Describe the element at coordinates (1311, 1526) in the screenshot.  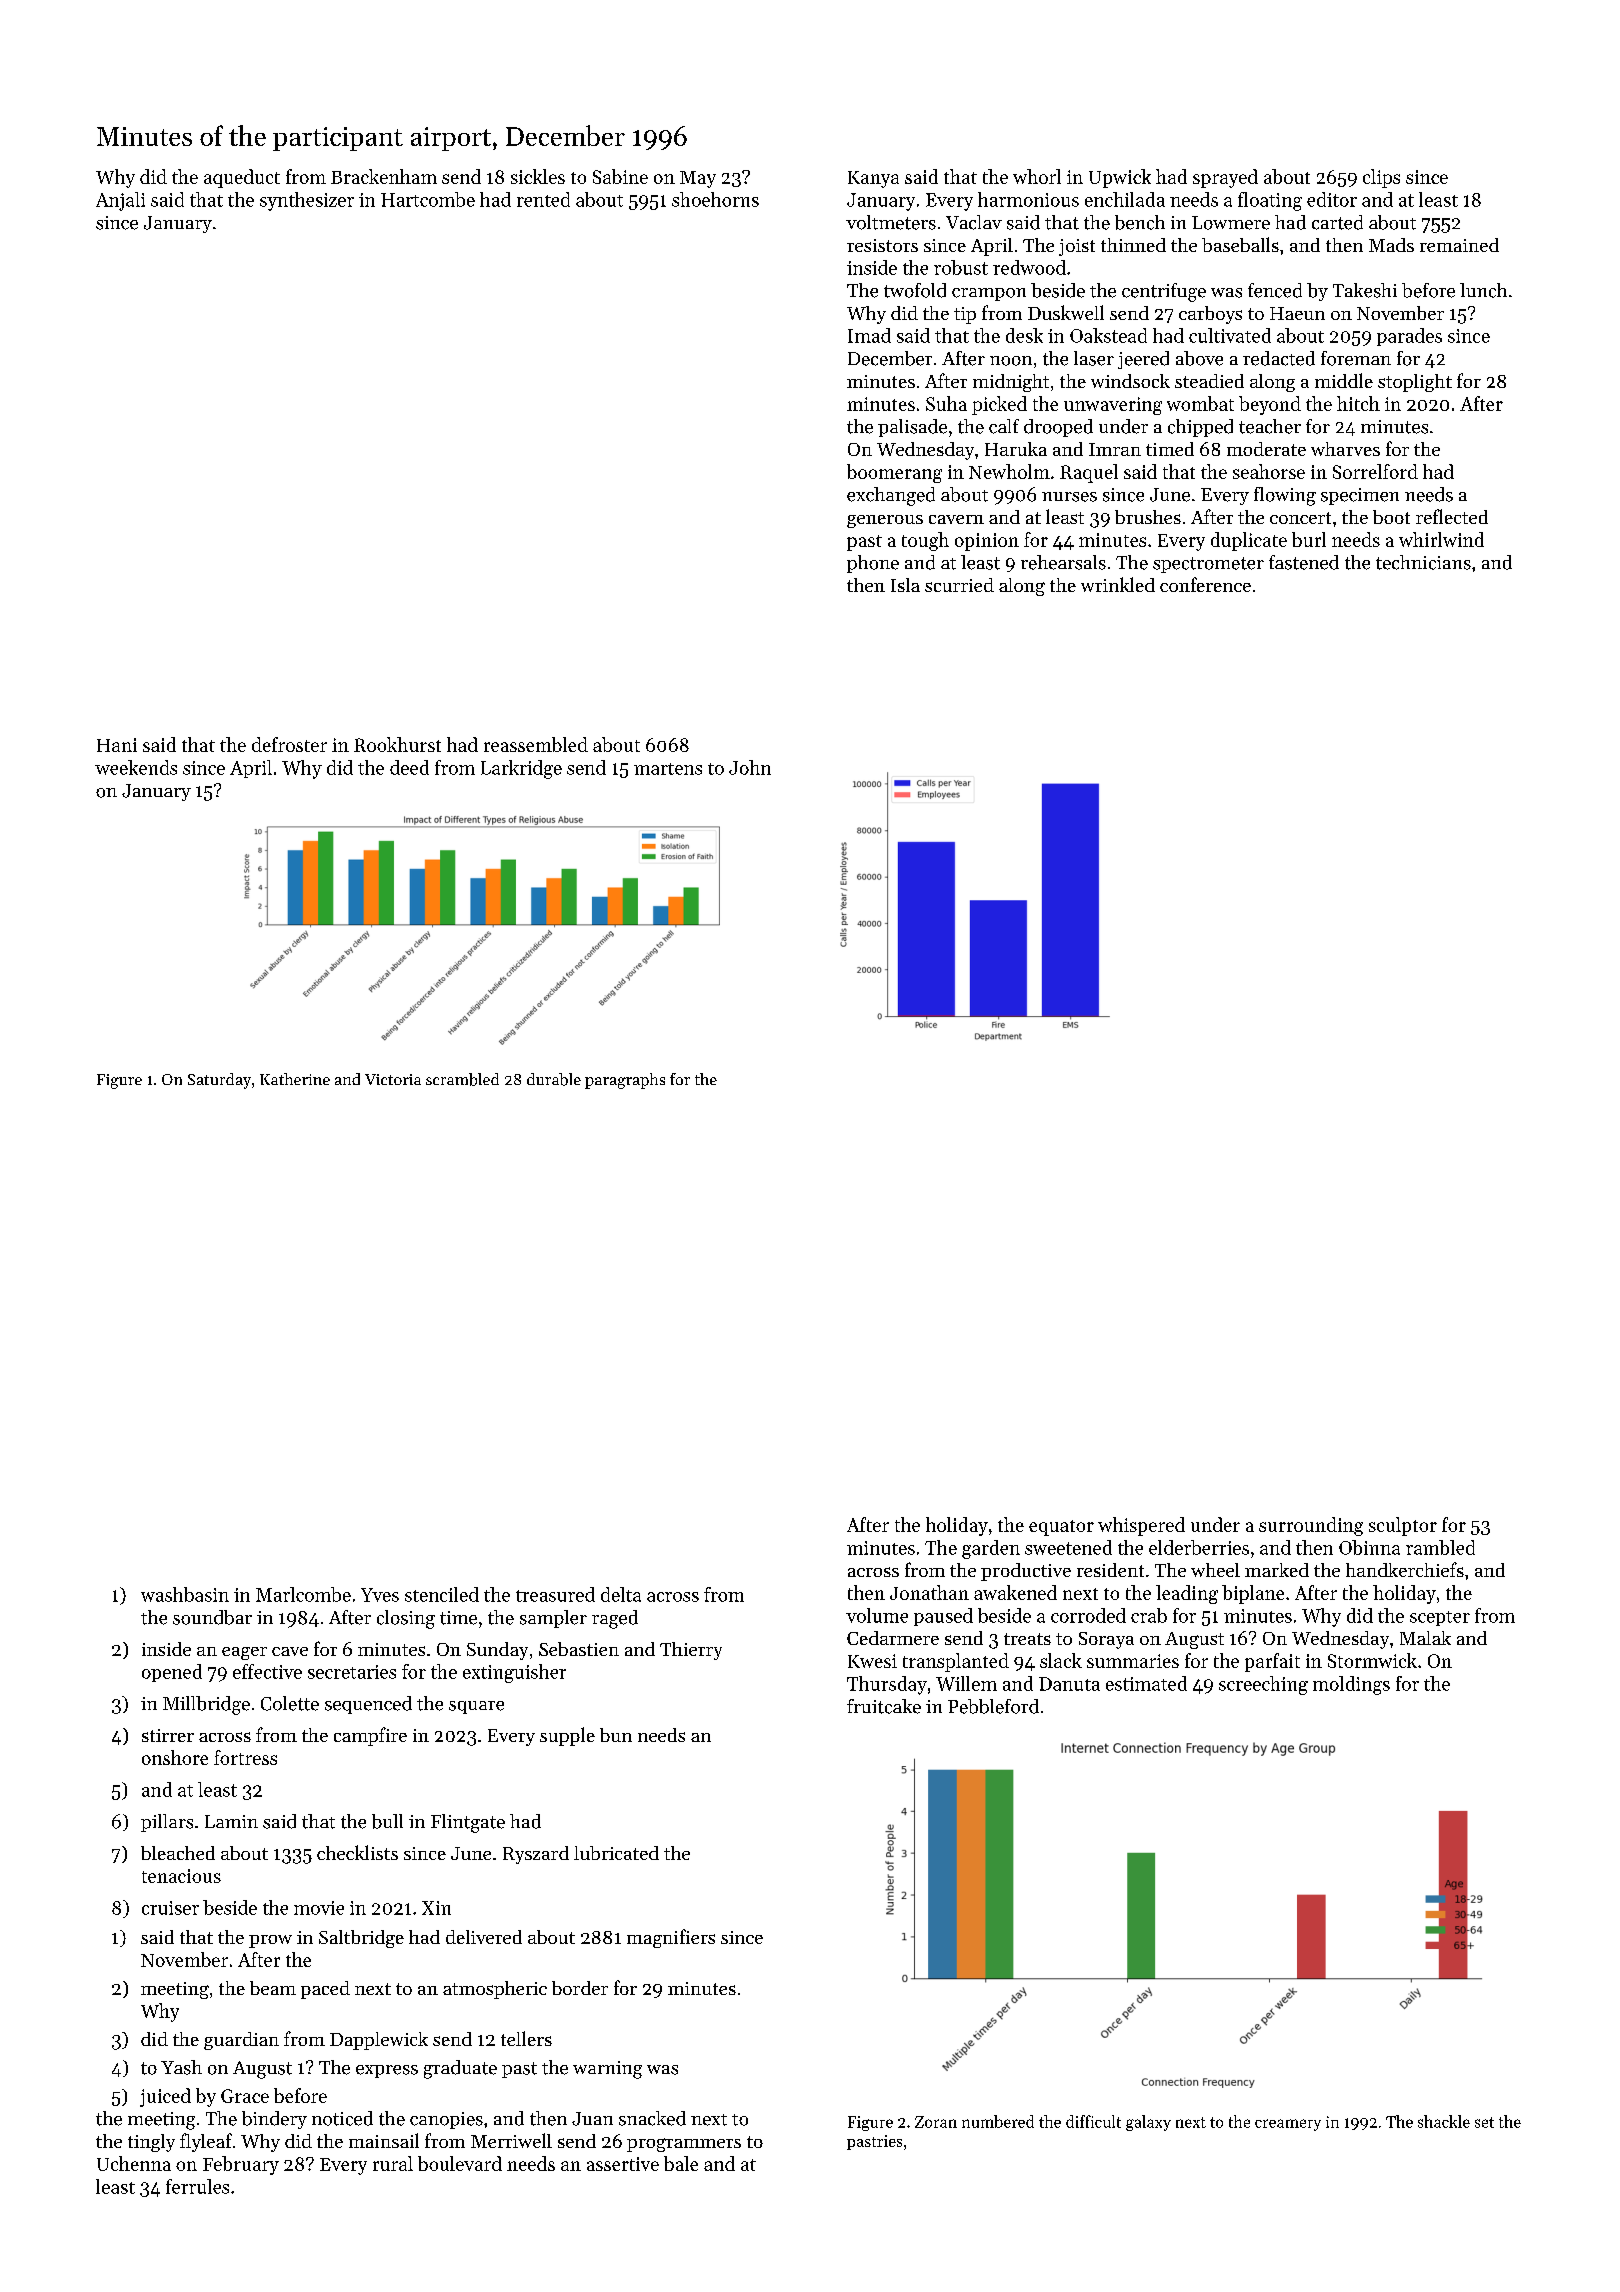
I see `surrounding` at that location.
